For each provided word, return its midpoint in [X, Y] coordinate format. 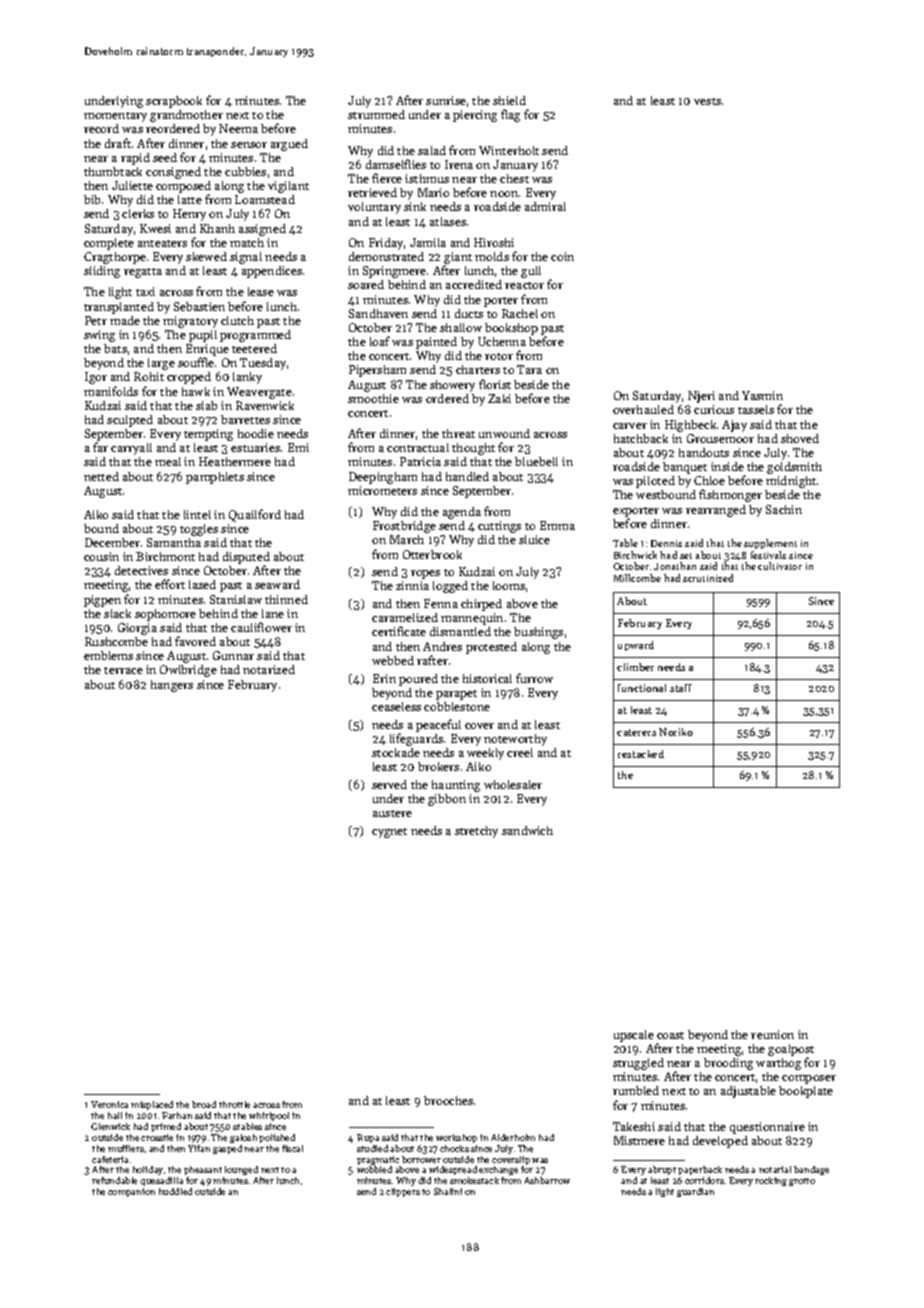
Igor [96, 378]
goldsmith [794, 468]
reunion [772, 1034]
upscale [634, 1036]
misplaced [152, 1105]
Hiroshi [494, 242]
